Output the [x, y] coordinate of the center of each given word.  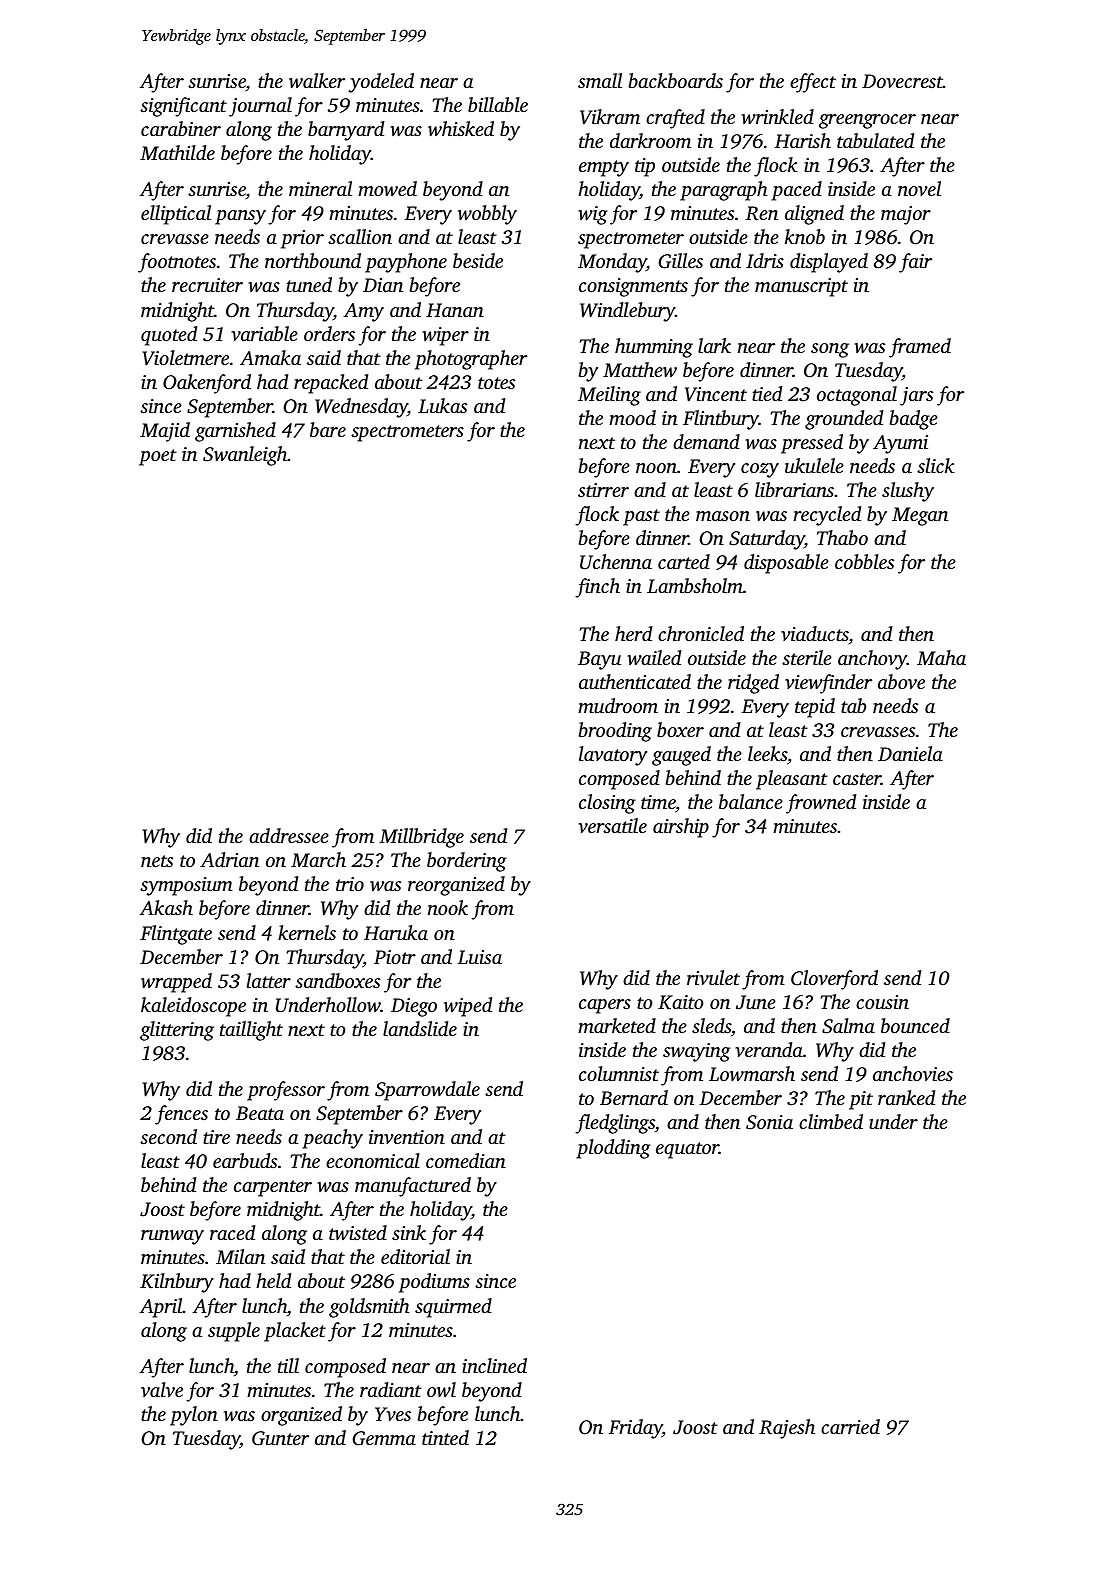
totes [496, 383]
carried [850, 1426]
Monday [612, 263]
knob [805, 236]
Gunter [280, 1438]
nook [448, 907]
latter [269, 980]
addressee [289, 835]
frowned [821, 804]
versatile [612, 825]
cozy [760, 470]
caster [857, 779]
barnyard [346, 131]
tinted [445, 1437]
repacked [331, 384]
